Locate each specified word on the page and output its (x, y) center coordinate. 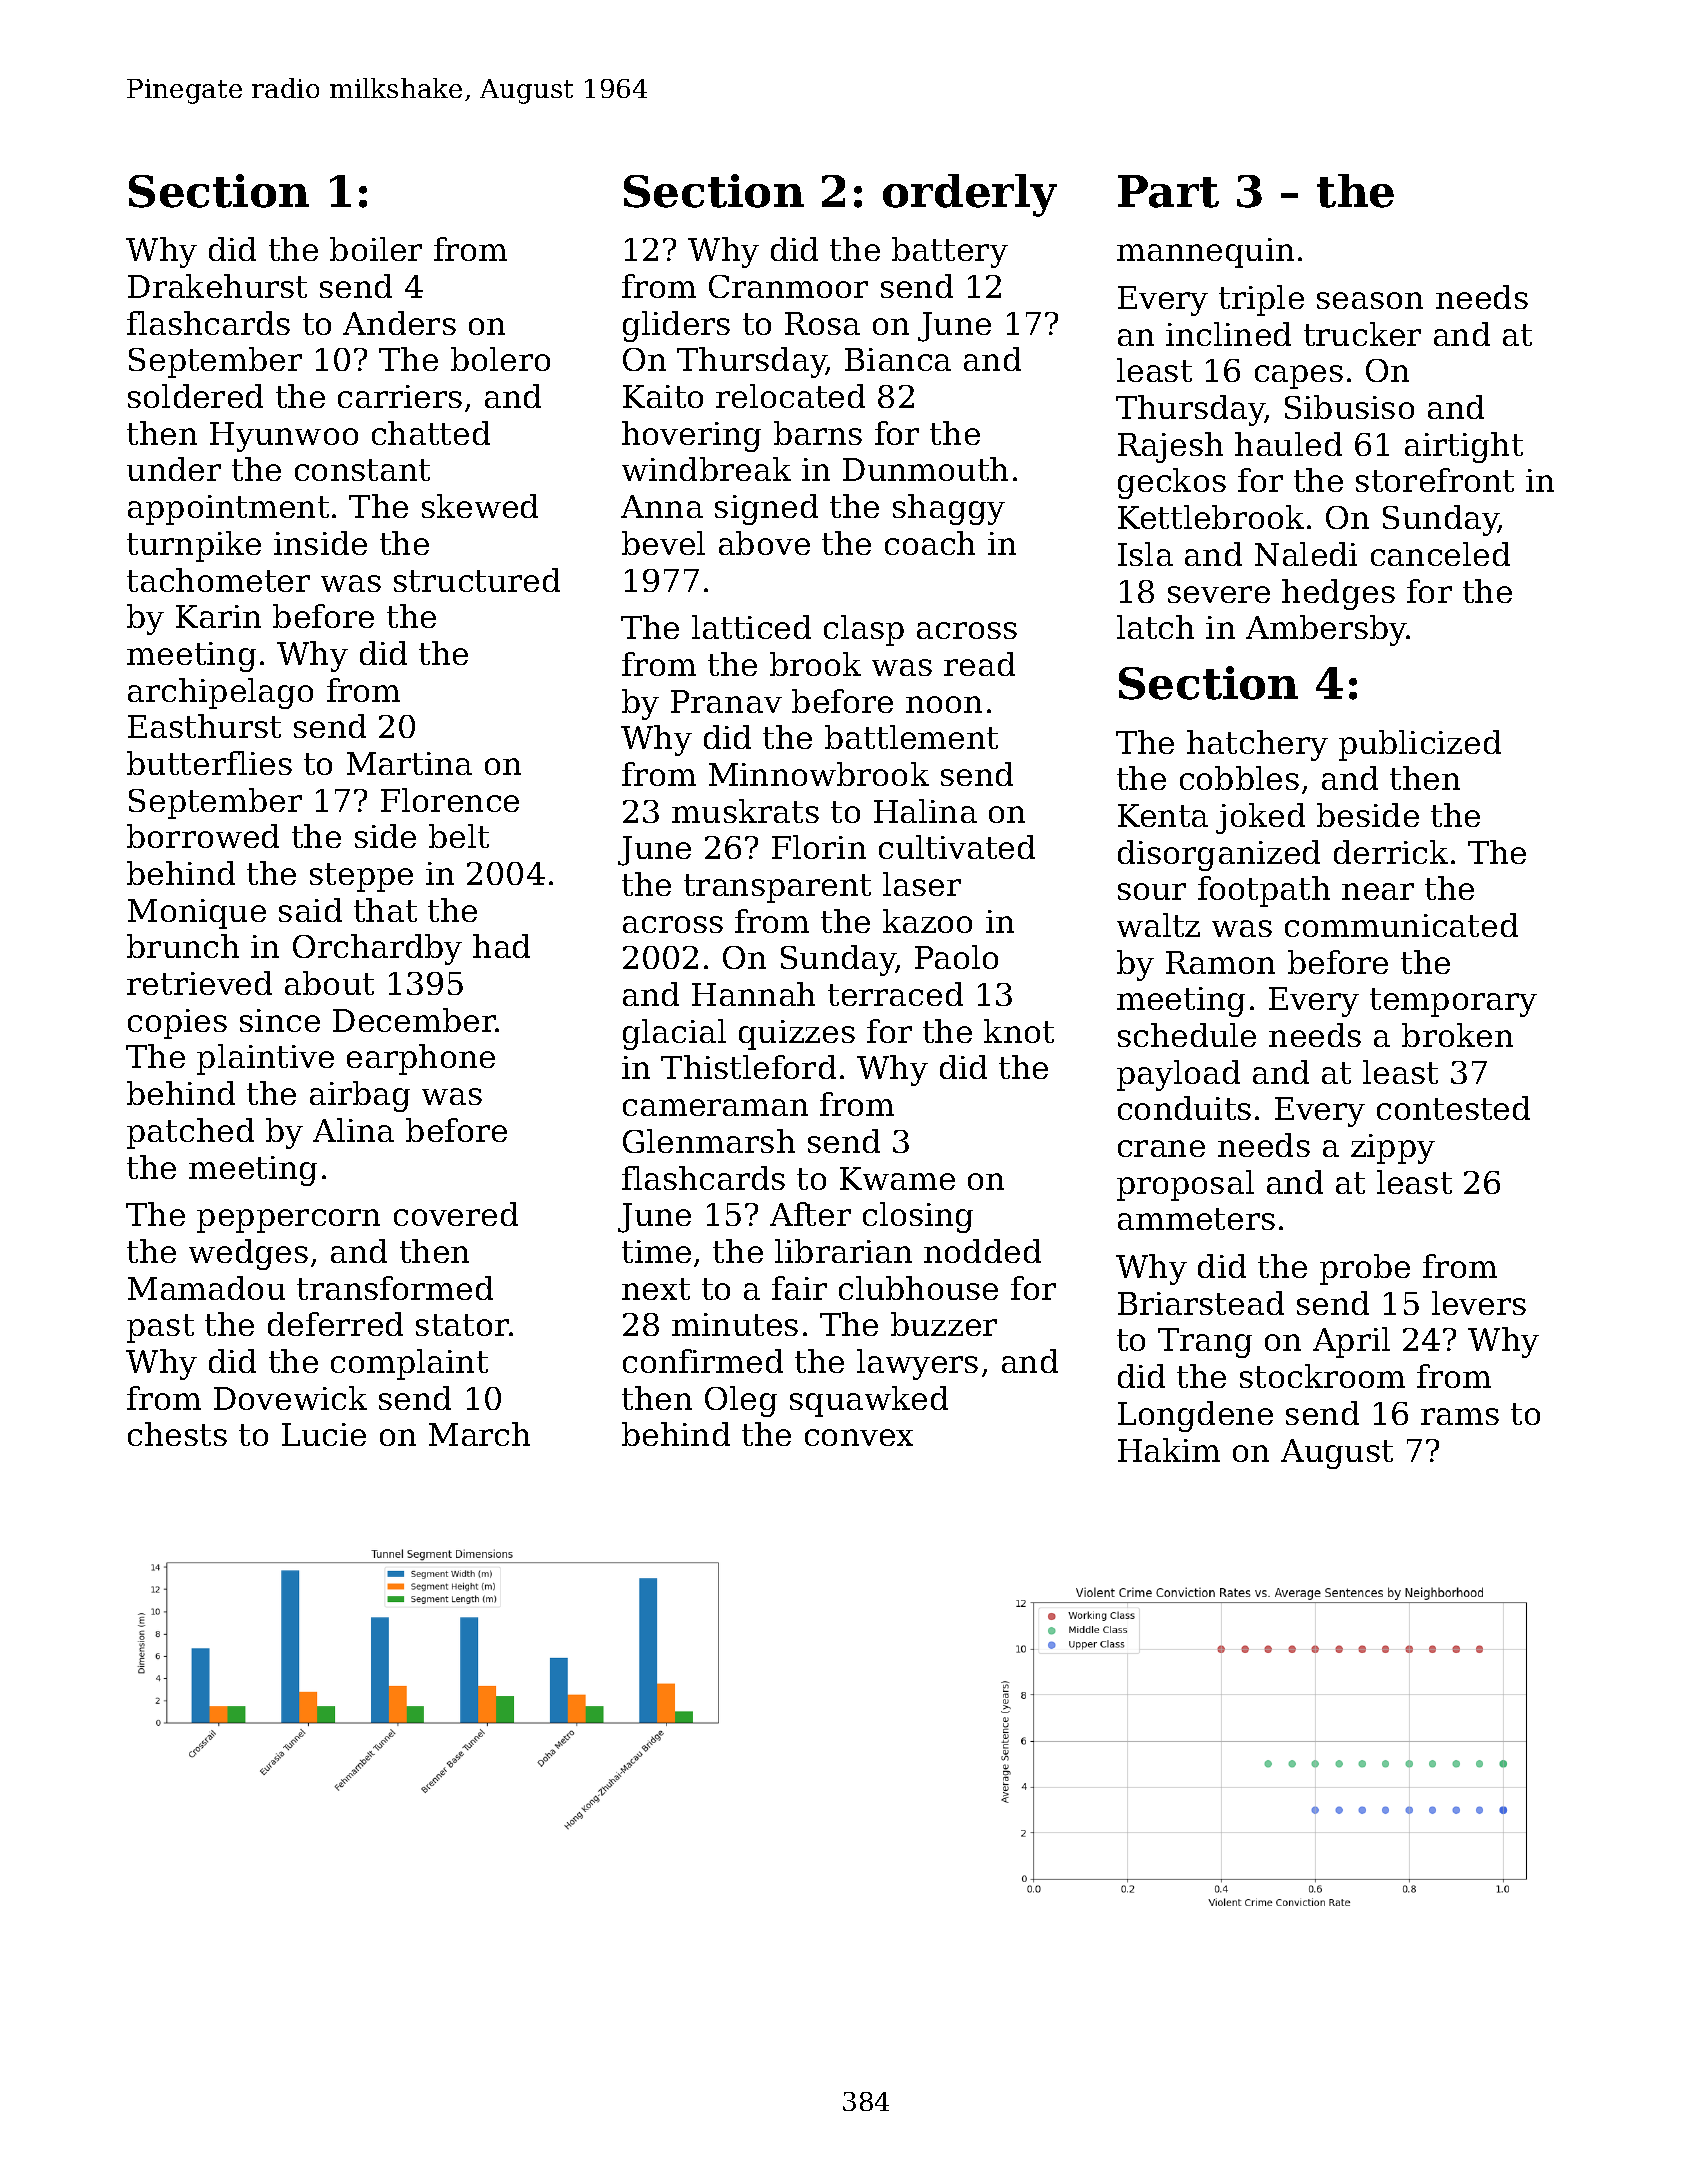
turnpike (194, 546)
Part (1168, 191)
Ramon (1220, 962)
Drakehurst (217, 286)
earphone (421, 1059)
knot (1019, 1031)
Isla (1145, 554)
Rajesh (1170, 447)
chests (177, 1434)
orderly (970, 195)
